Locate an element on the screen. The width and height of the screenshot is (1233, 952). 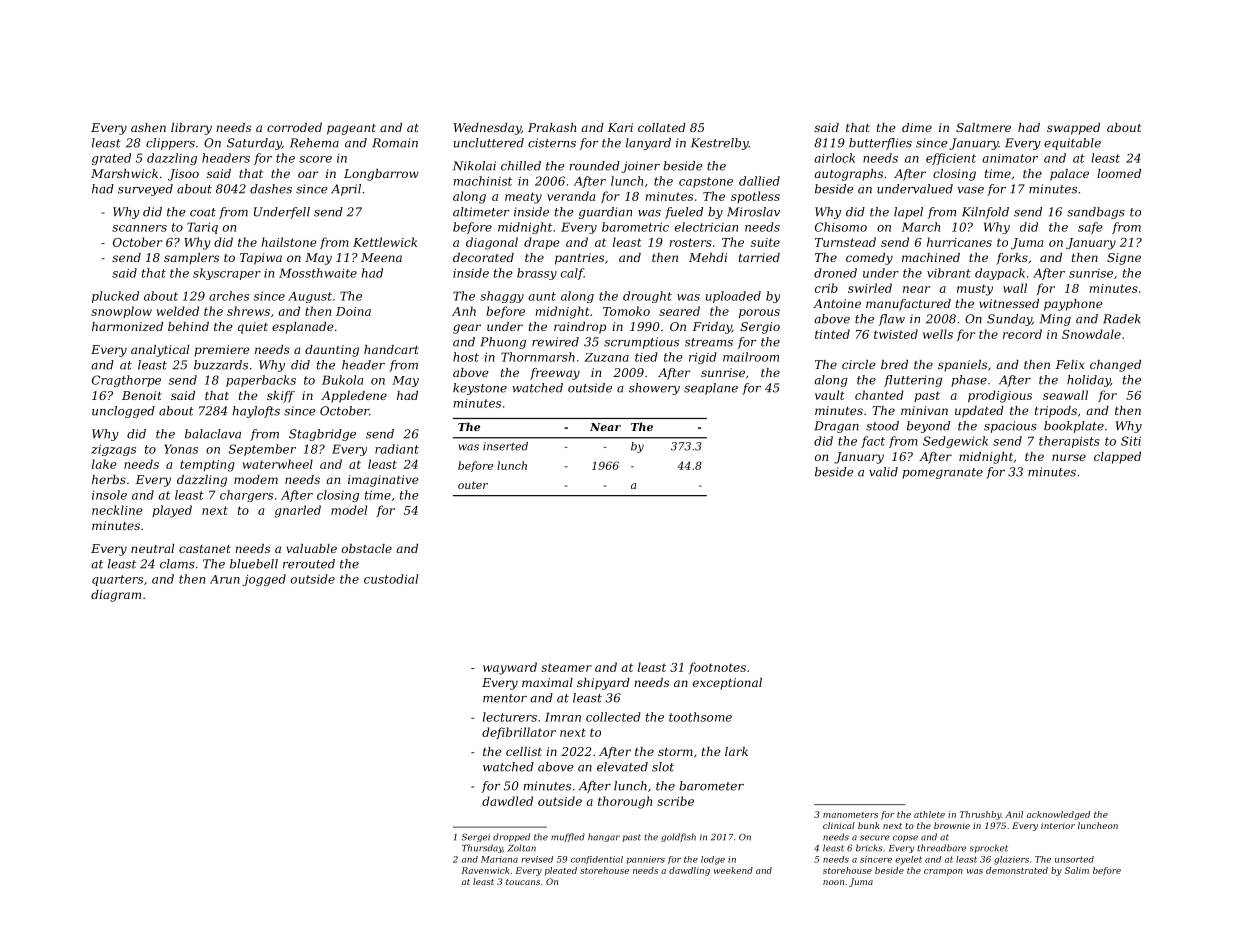
exceptional is located at coordinates (727, 684).
